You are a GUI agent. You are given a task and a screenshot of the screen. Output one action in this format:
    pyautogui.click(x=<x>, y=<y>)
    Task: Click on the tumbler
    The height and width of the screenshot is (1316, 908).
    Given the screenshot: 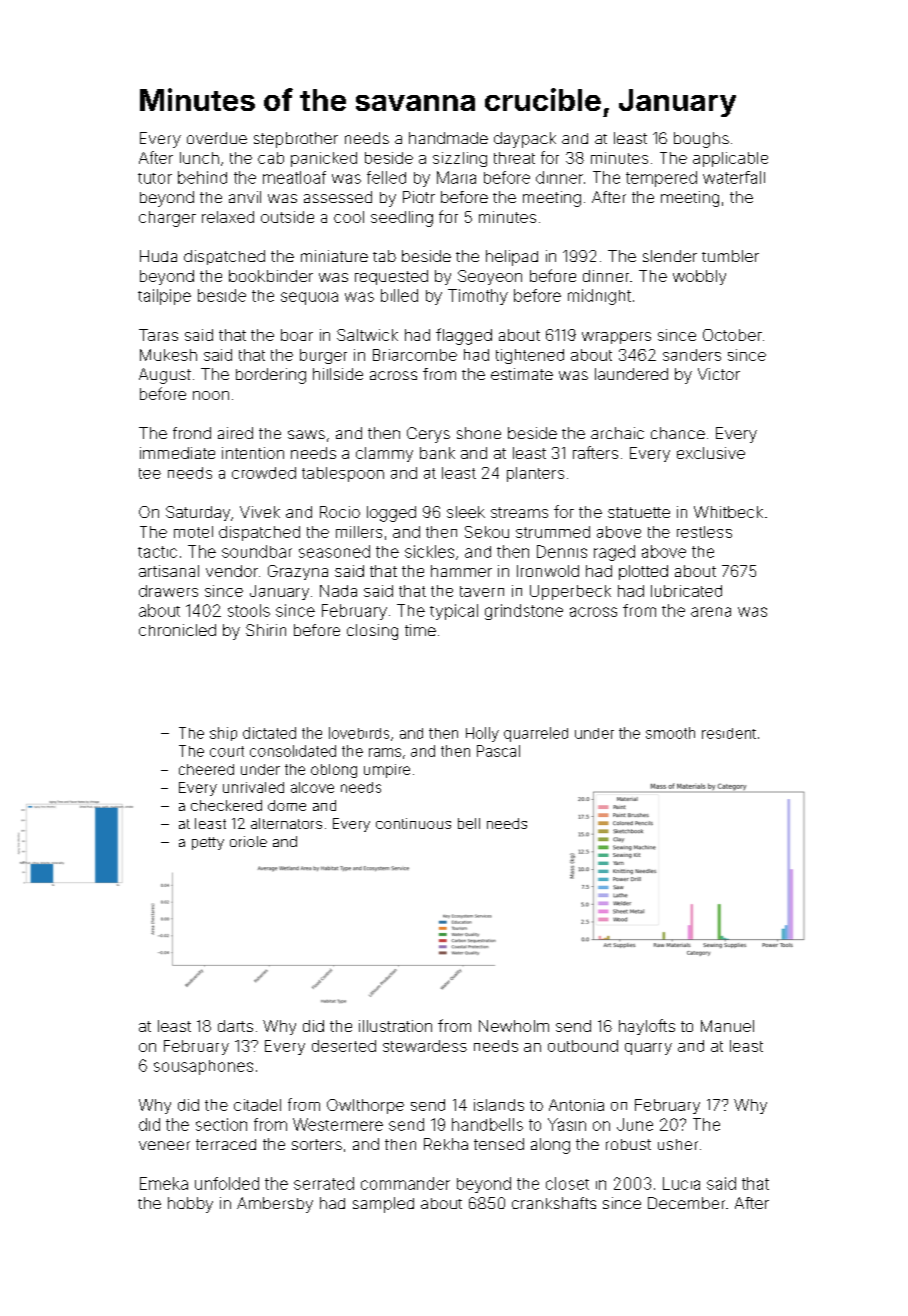 What is the action you would take?
    pyautogui.click(x=730, y=256)
